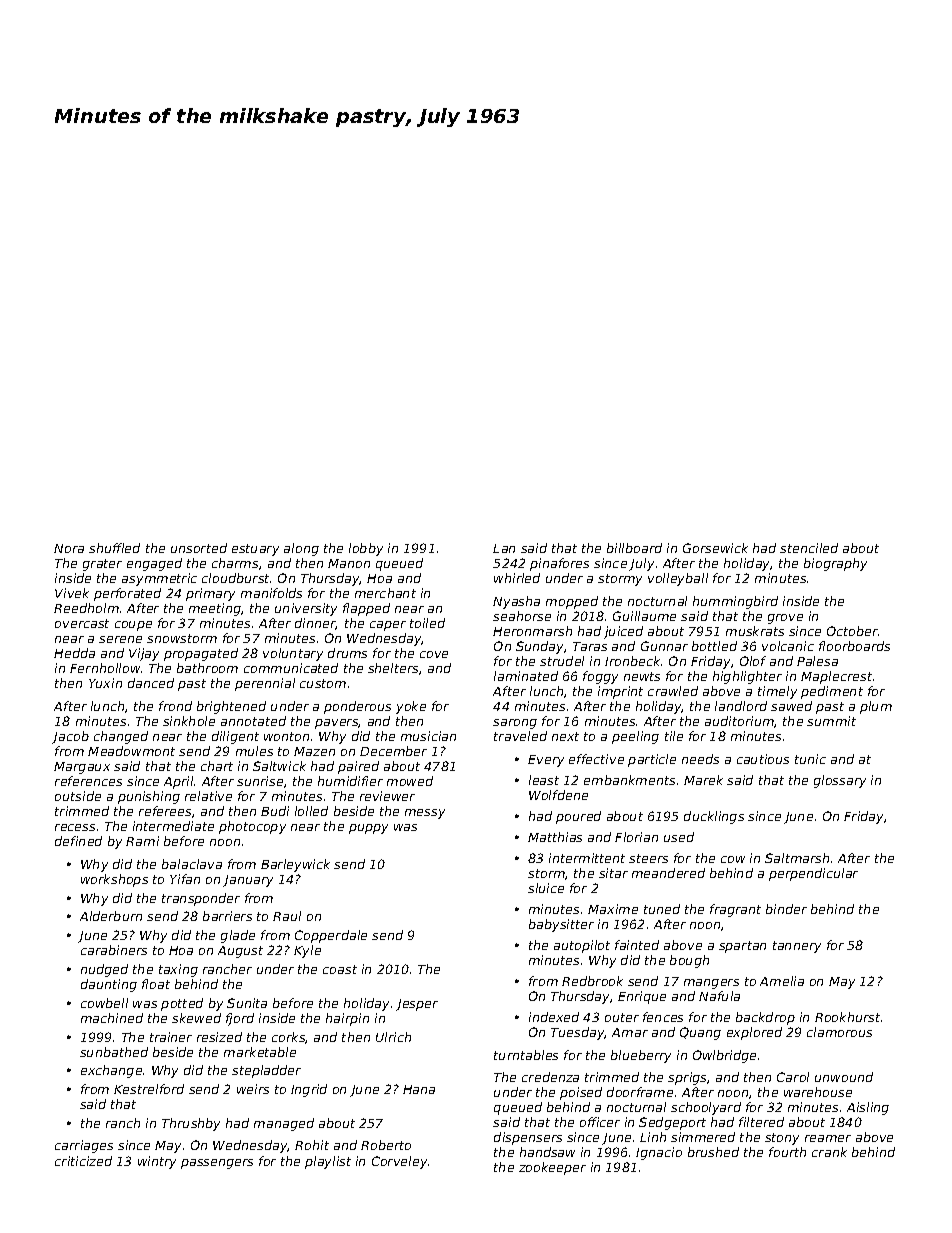 The height and width of the screenshot is (1233, 952). I want to click on lobby, so click(366, 549).
